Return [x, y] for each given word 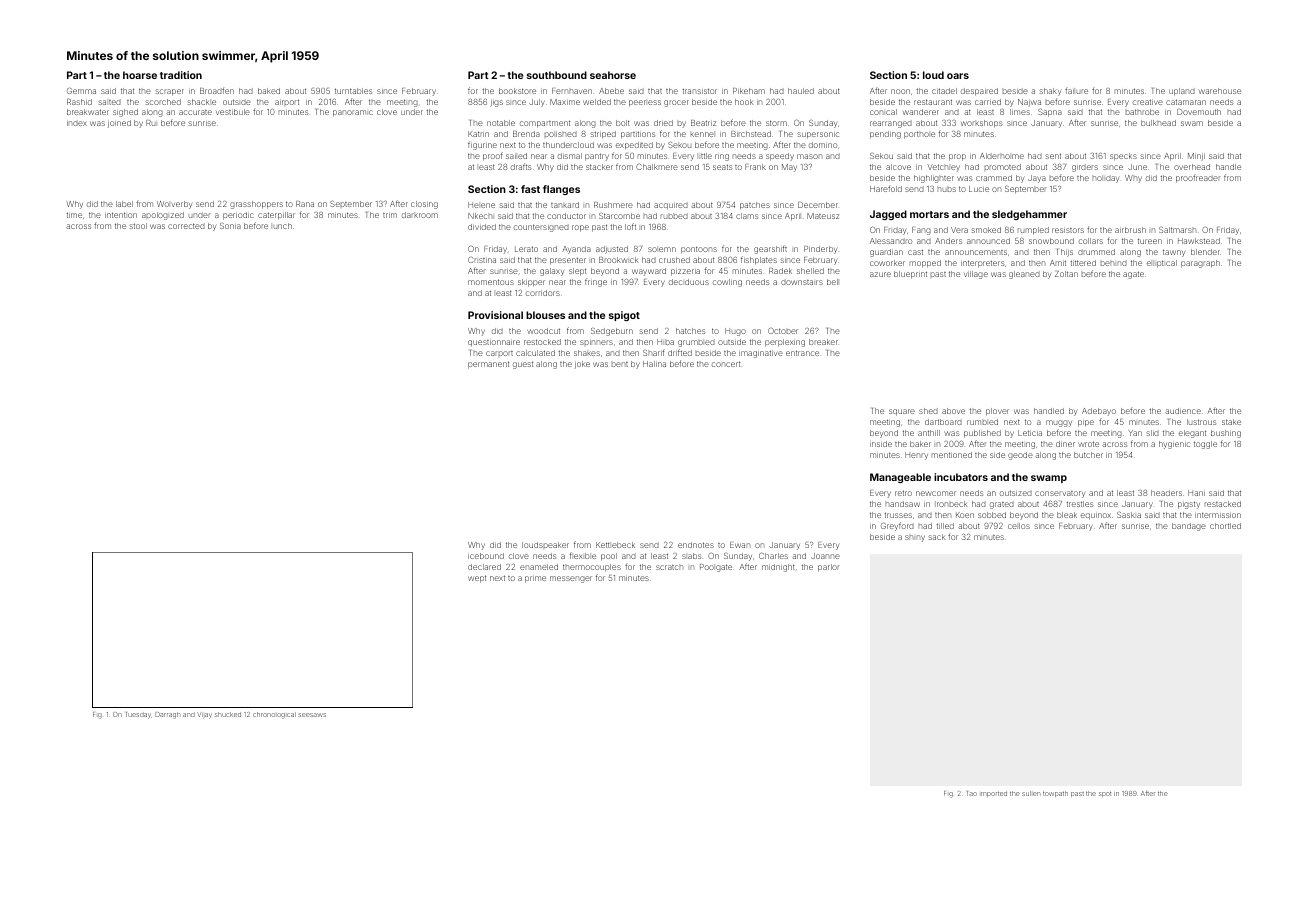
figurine [482, 145]
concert [726, 364]
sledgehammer [1029, 215]
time [74, 215]
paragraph [1200, 264]
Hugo [735, 332]
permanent [488, 365]
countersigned [541, 228]
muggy [1059, 423]
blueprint [910, 275]
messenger [571, 579]
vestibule [233, 112]
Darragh [168, 715]
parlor [829, 568]
